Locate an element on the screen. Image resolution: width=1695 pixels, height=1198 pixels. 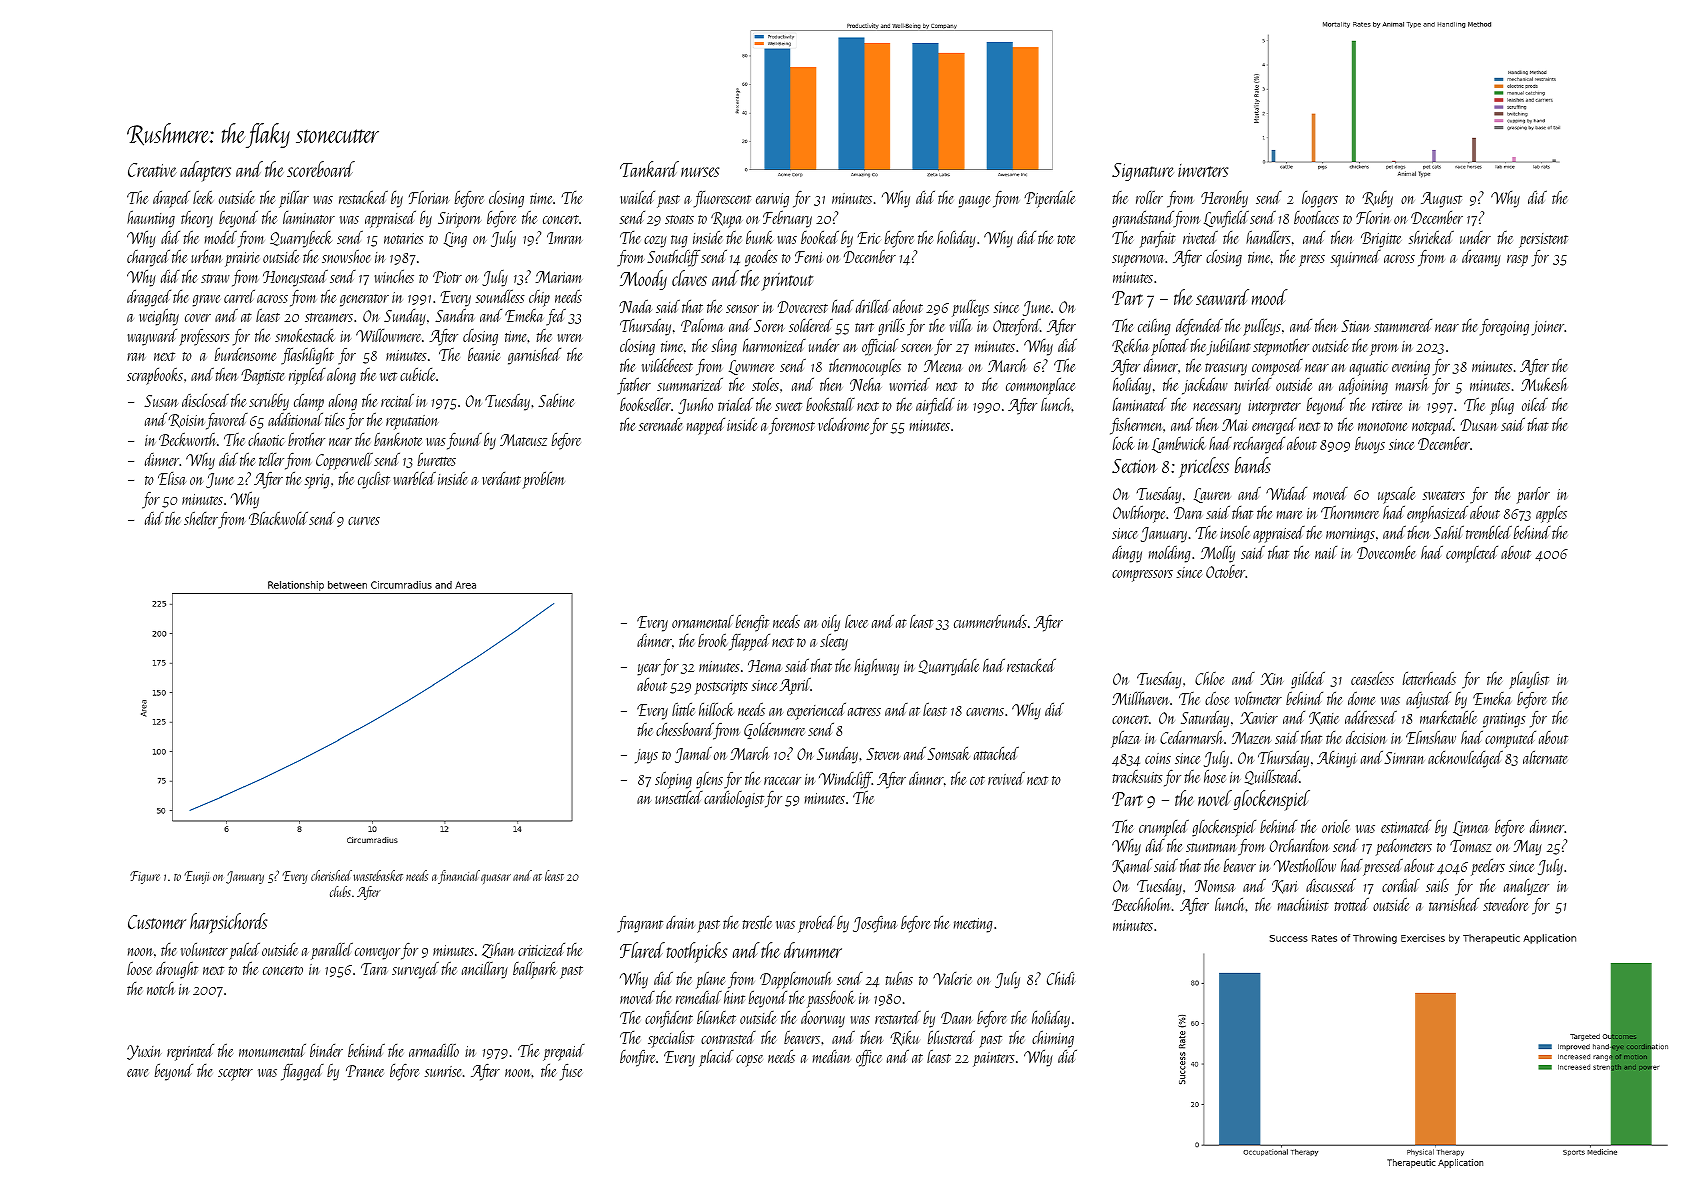
foremost is located at coordinates (792, 426).
